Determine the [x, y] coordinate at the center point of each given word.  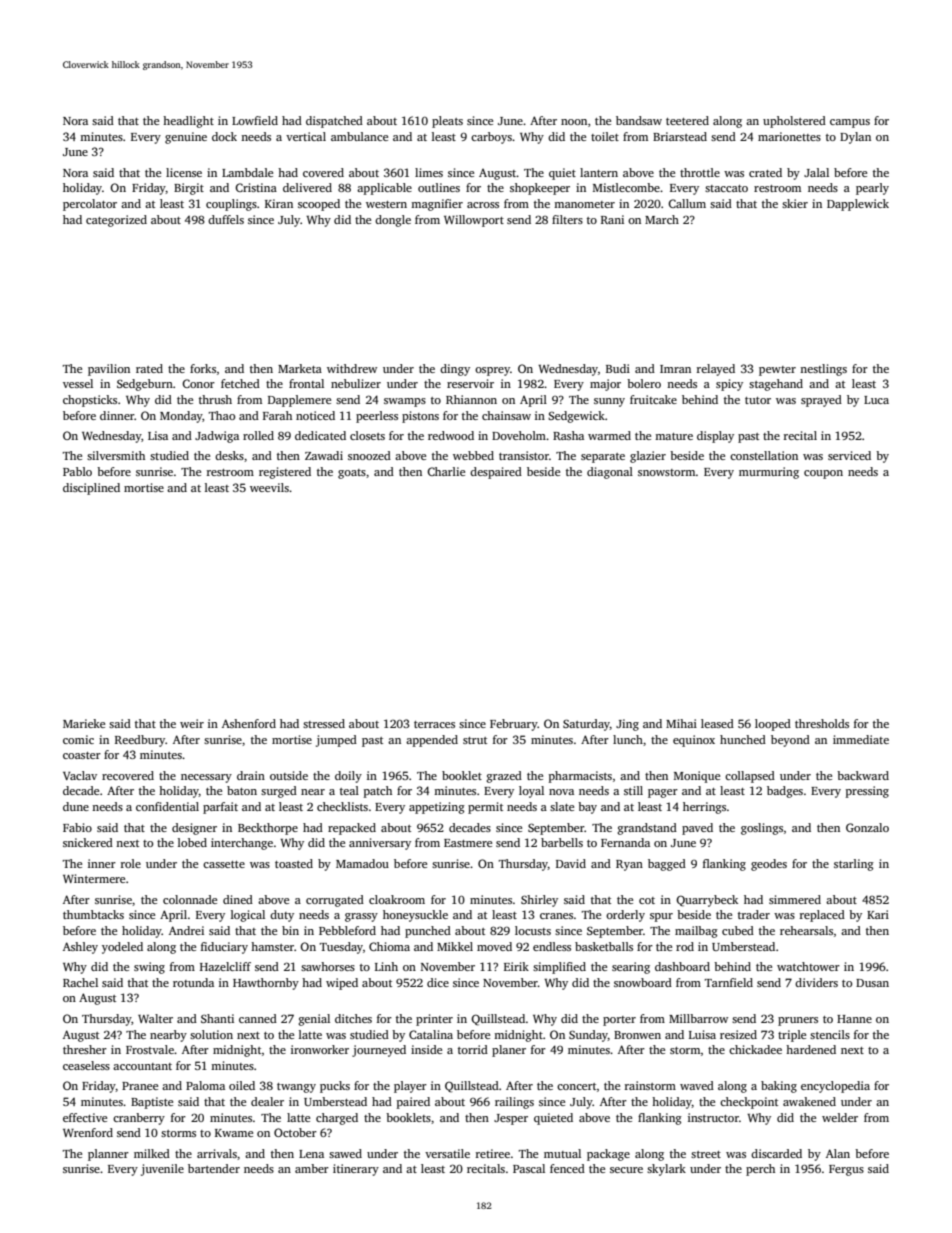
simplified [559, 968]
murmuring [769, 473]
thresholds [822, 723]
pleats [447, 122]
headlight [188, 122]
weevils [269, 487]
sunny [609, 402]
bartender [214, 1168]
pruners [798, 1021]
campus [850, 123]
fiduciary [224, 948]
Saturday [586, 725]
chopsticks [90, 401]
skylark [666, 1170]
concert [577, 1086]
